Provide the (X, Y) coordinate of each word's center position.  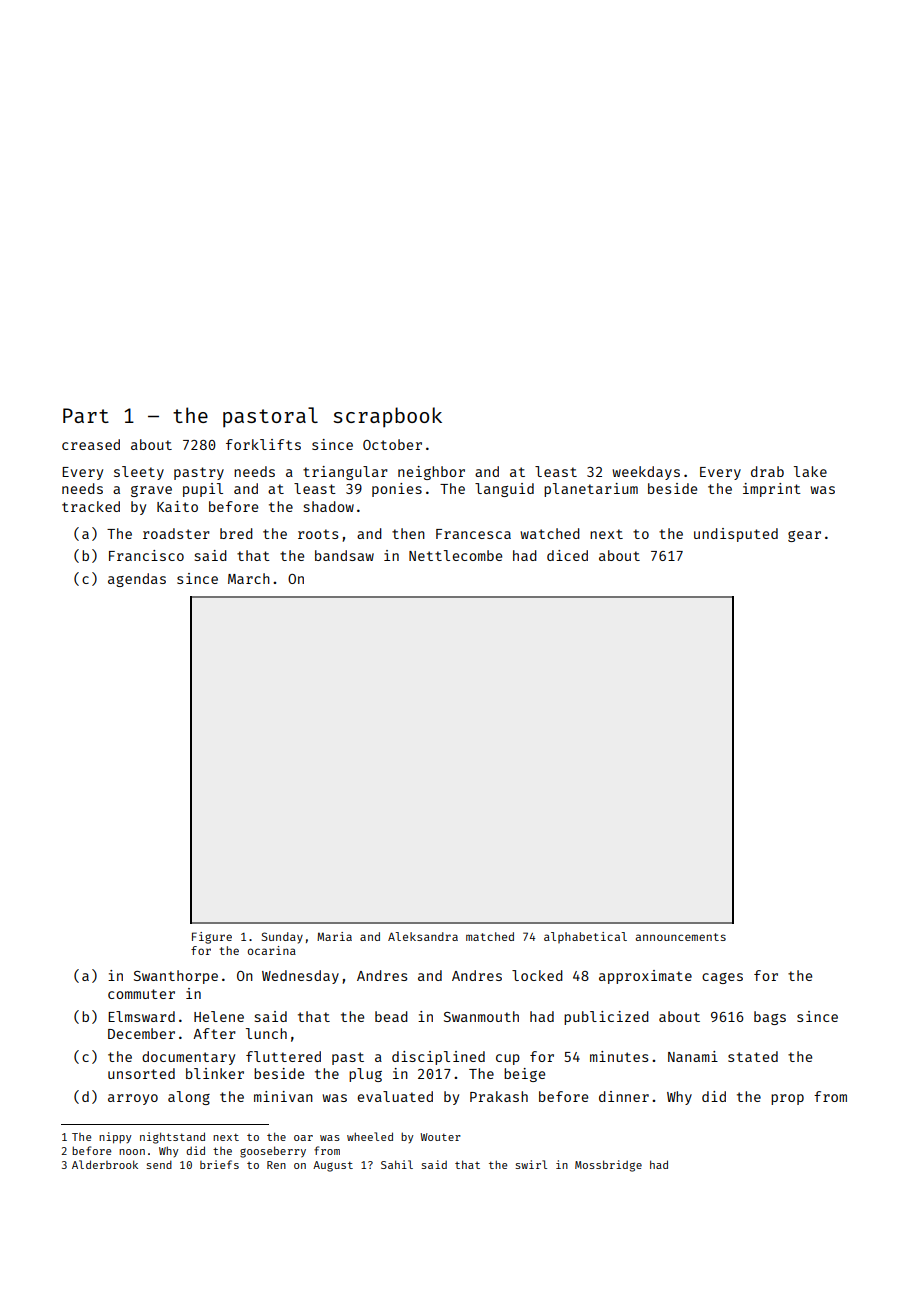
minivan (283, 1096)
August (333, 1166)
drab (767, 471)
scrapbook (387, 417)
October (392, 444)
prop (787, 1099)
